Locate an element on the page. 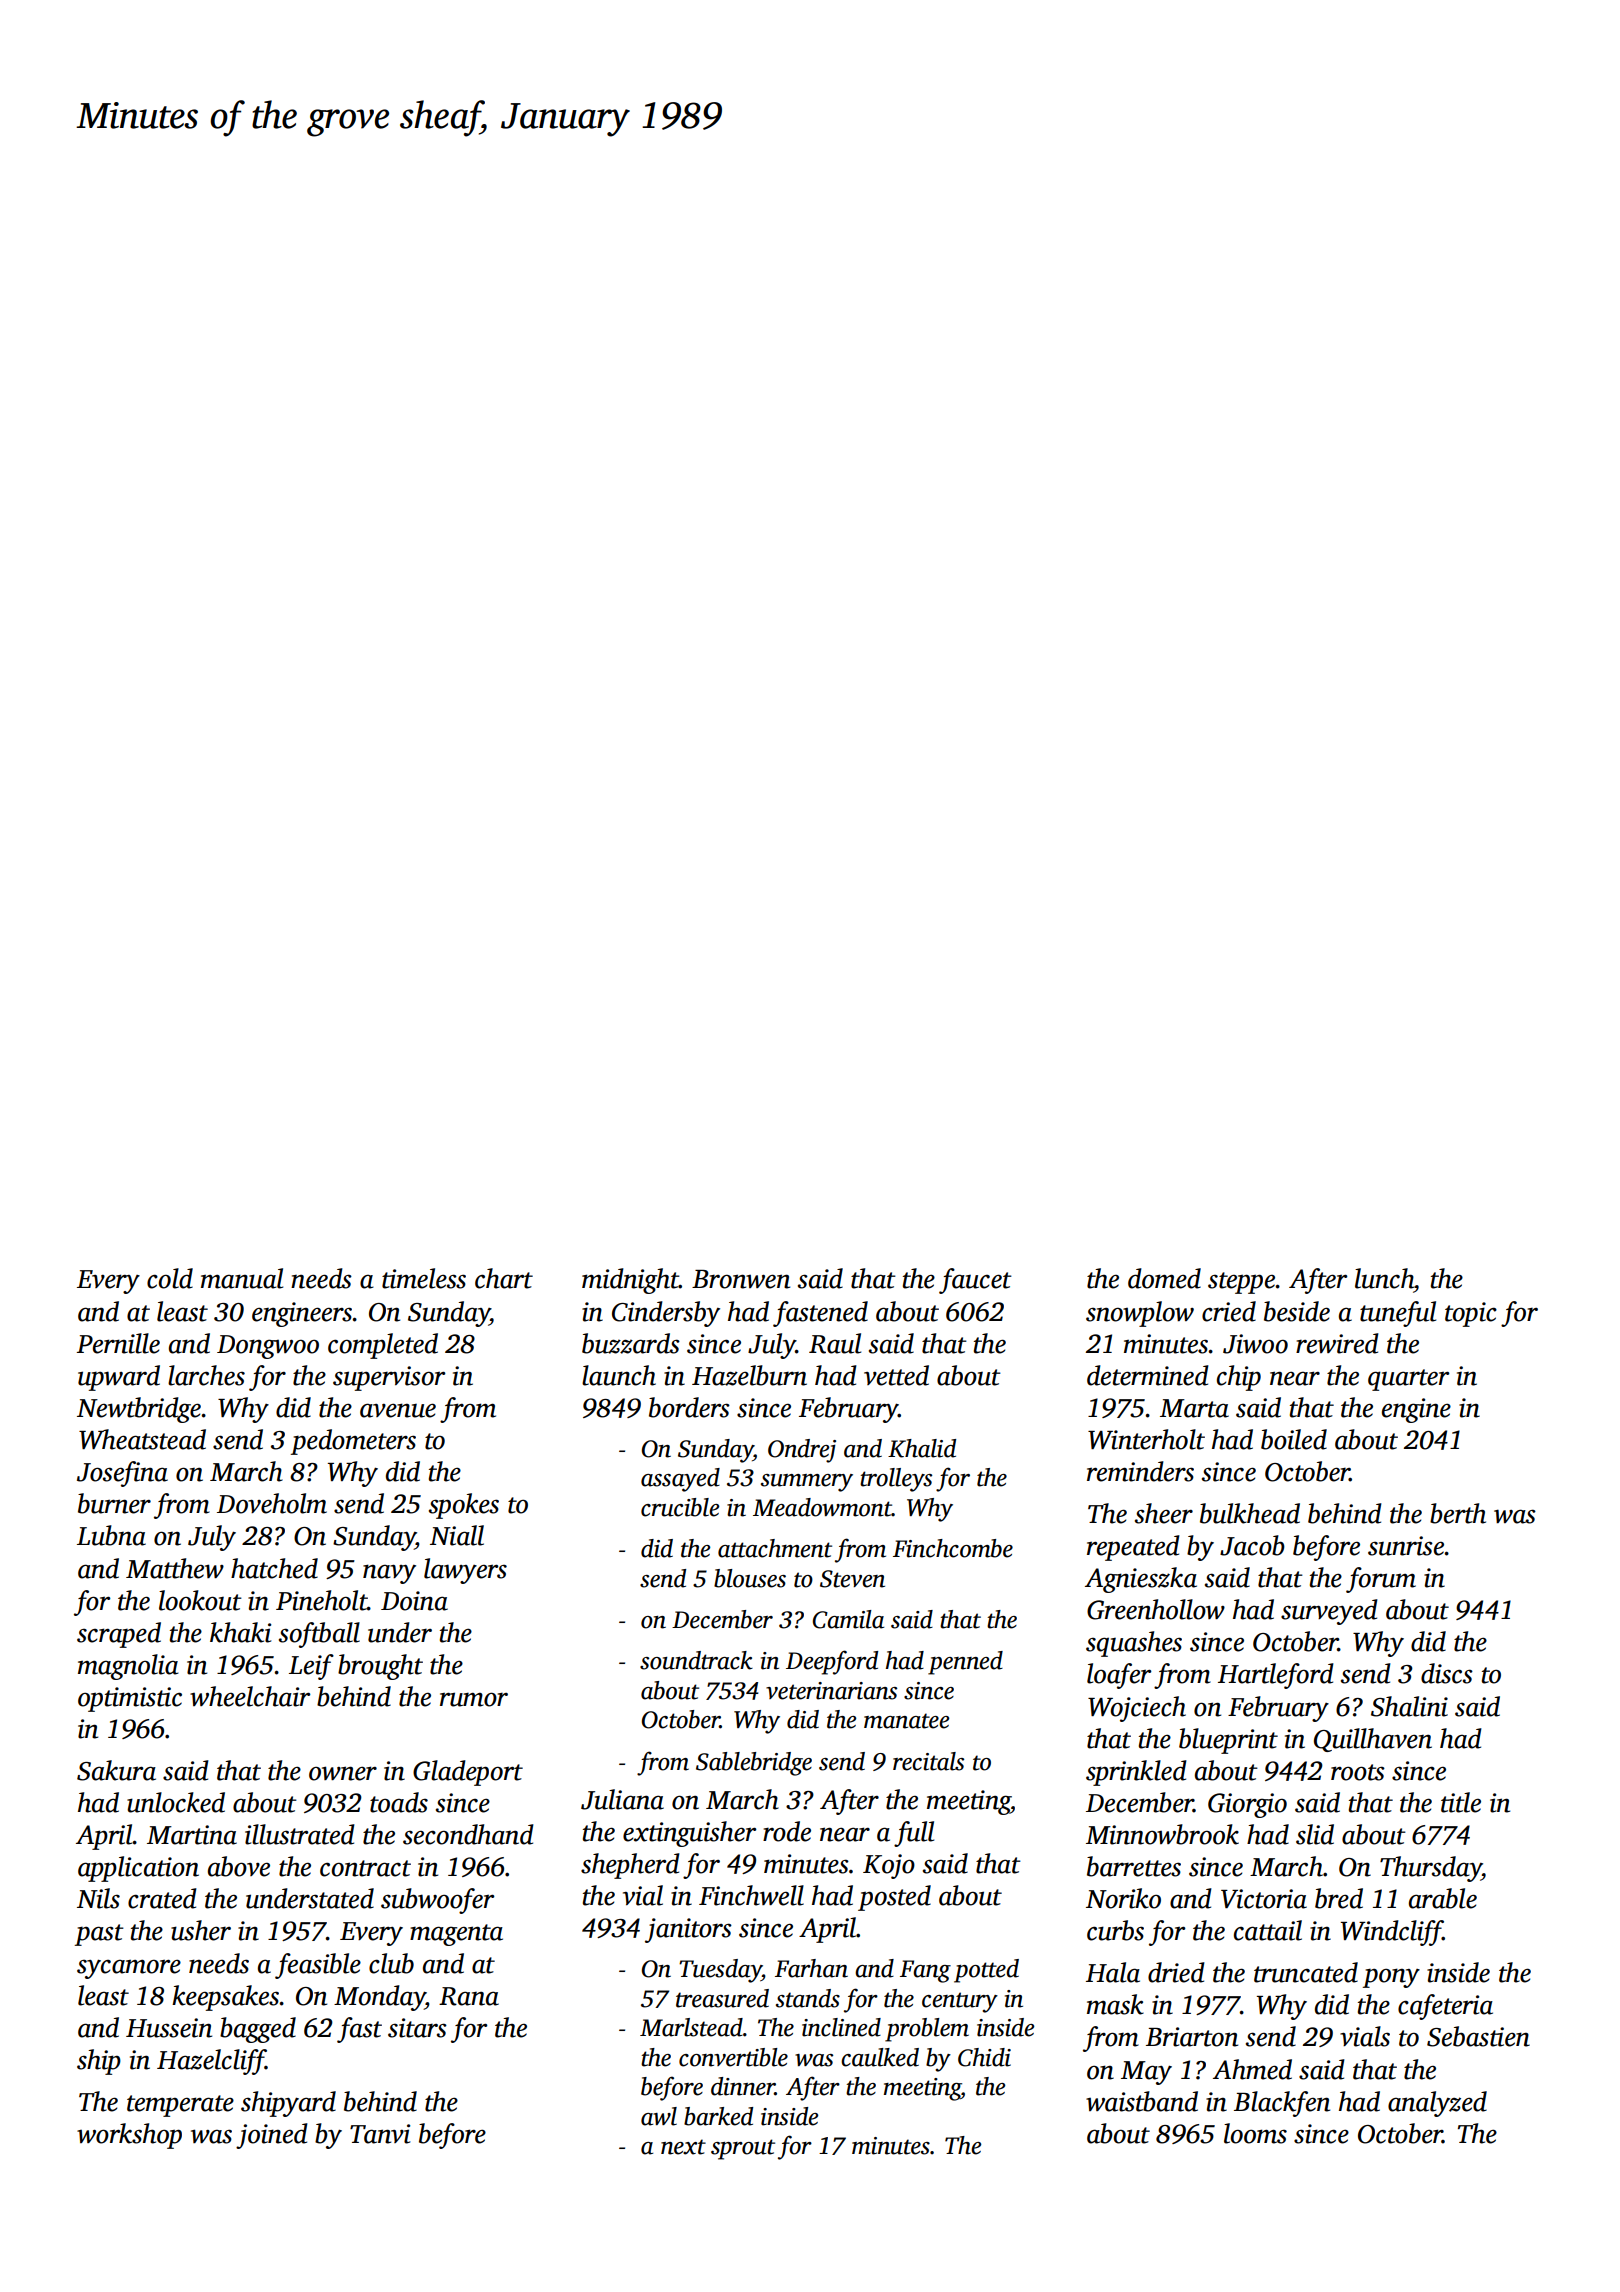  pedometers is located at coordinates (353, 1442).
